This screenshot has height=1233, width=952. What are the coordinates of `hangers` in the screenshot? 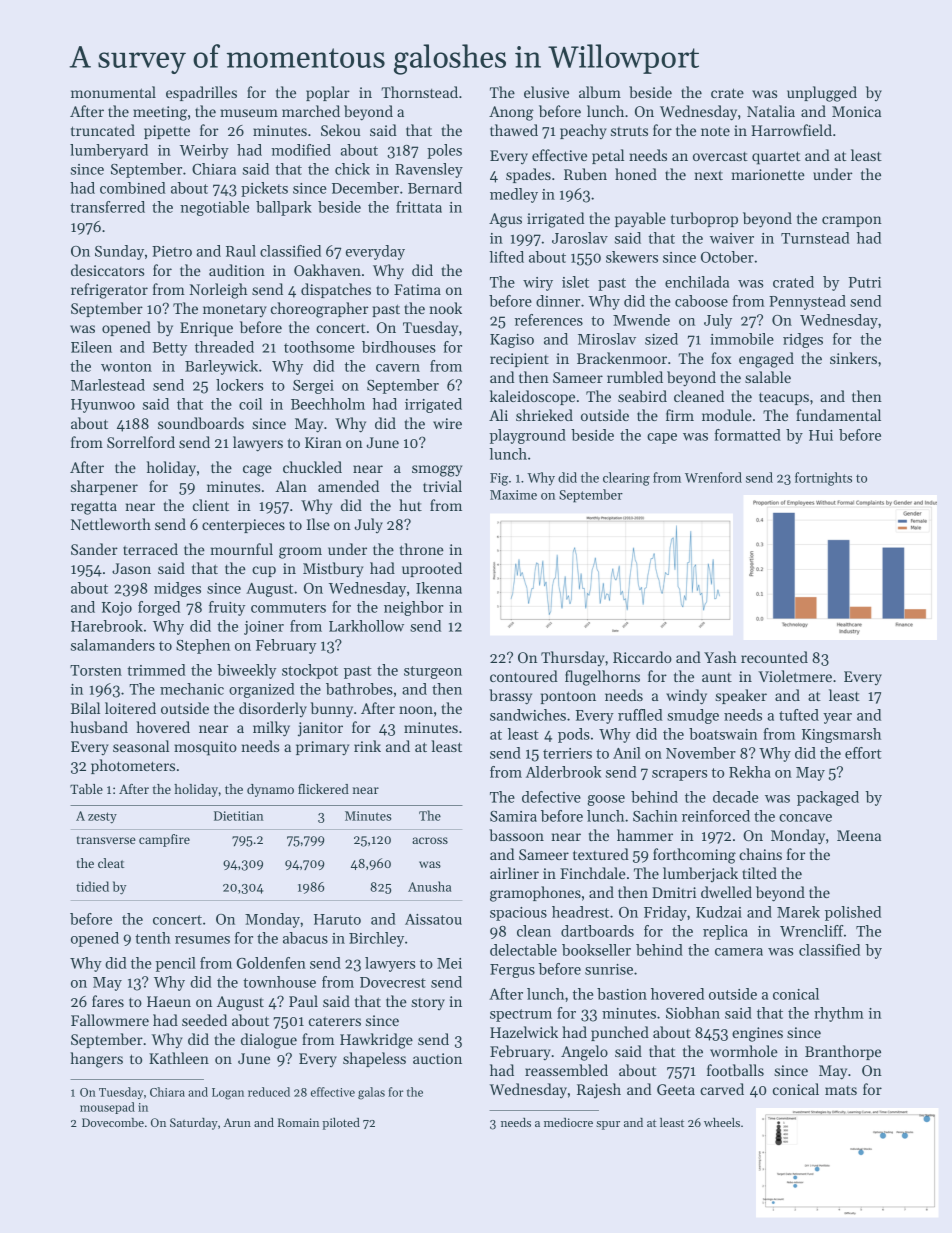 It's located at (96, 1060).
